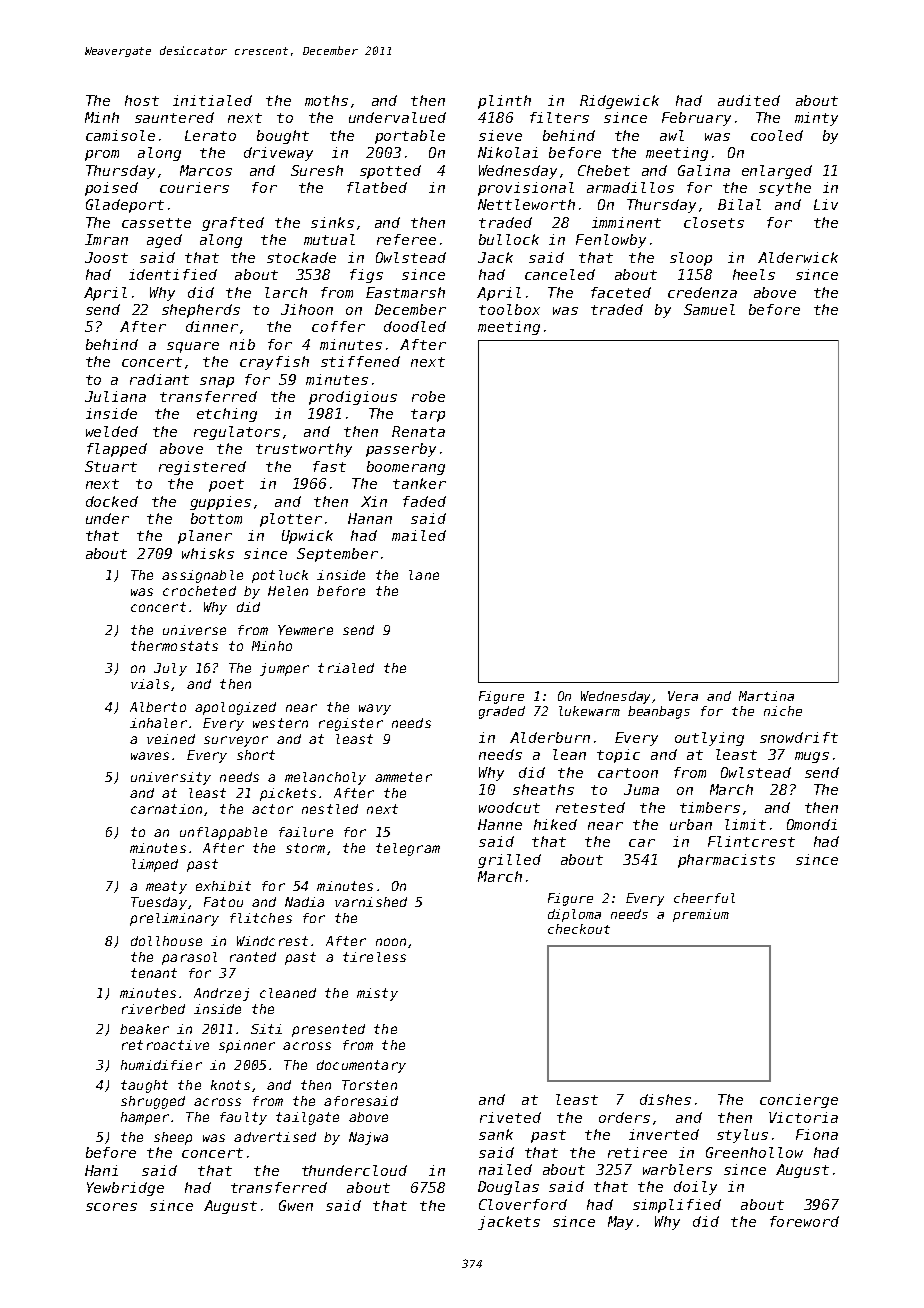 The image size is (924, 1308). I want to click on Galina, so click(704, 170).
